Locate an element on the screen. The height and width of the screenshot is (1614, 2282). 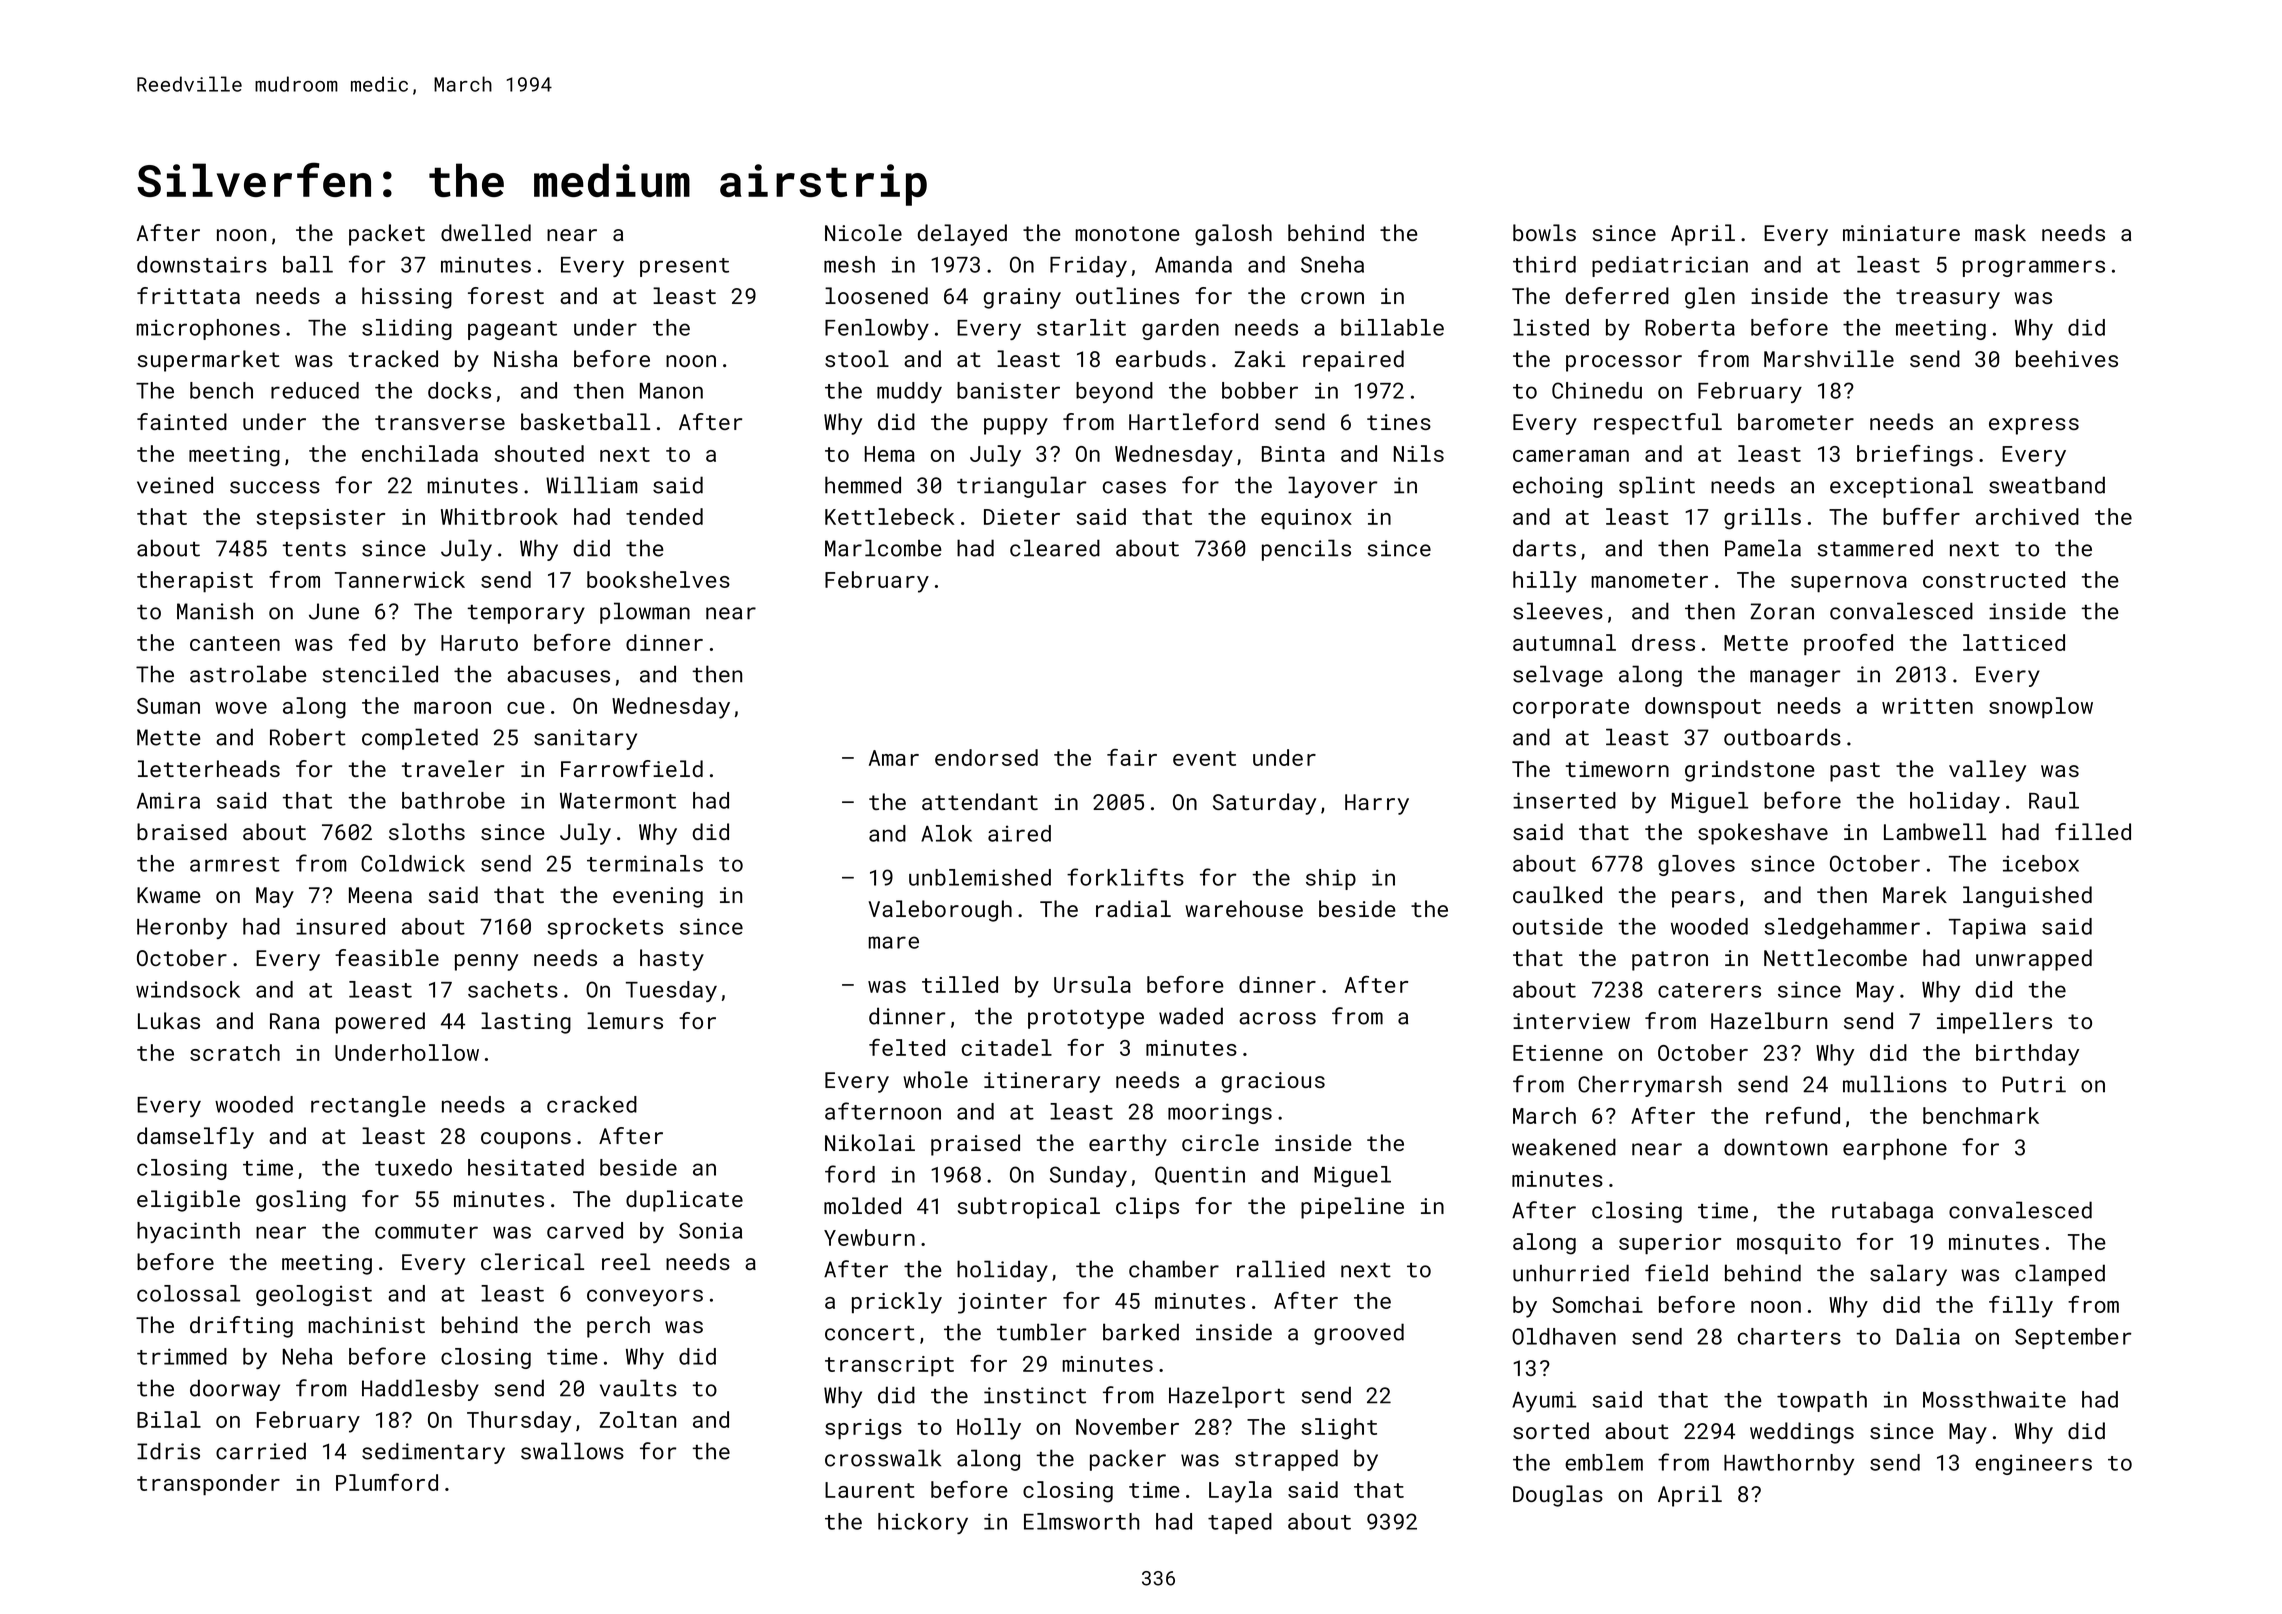
dress is located at coordinates (1663, 642).
